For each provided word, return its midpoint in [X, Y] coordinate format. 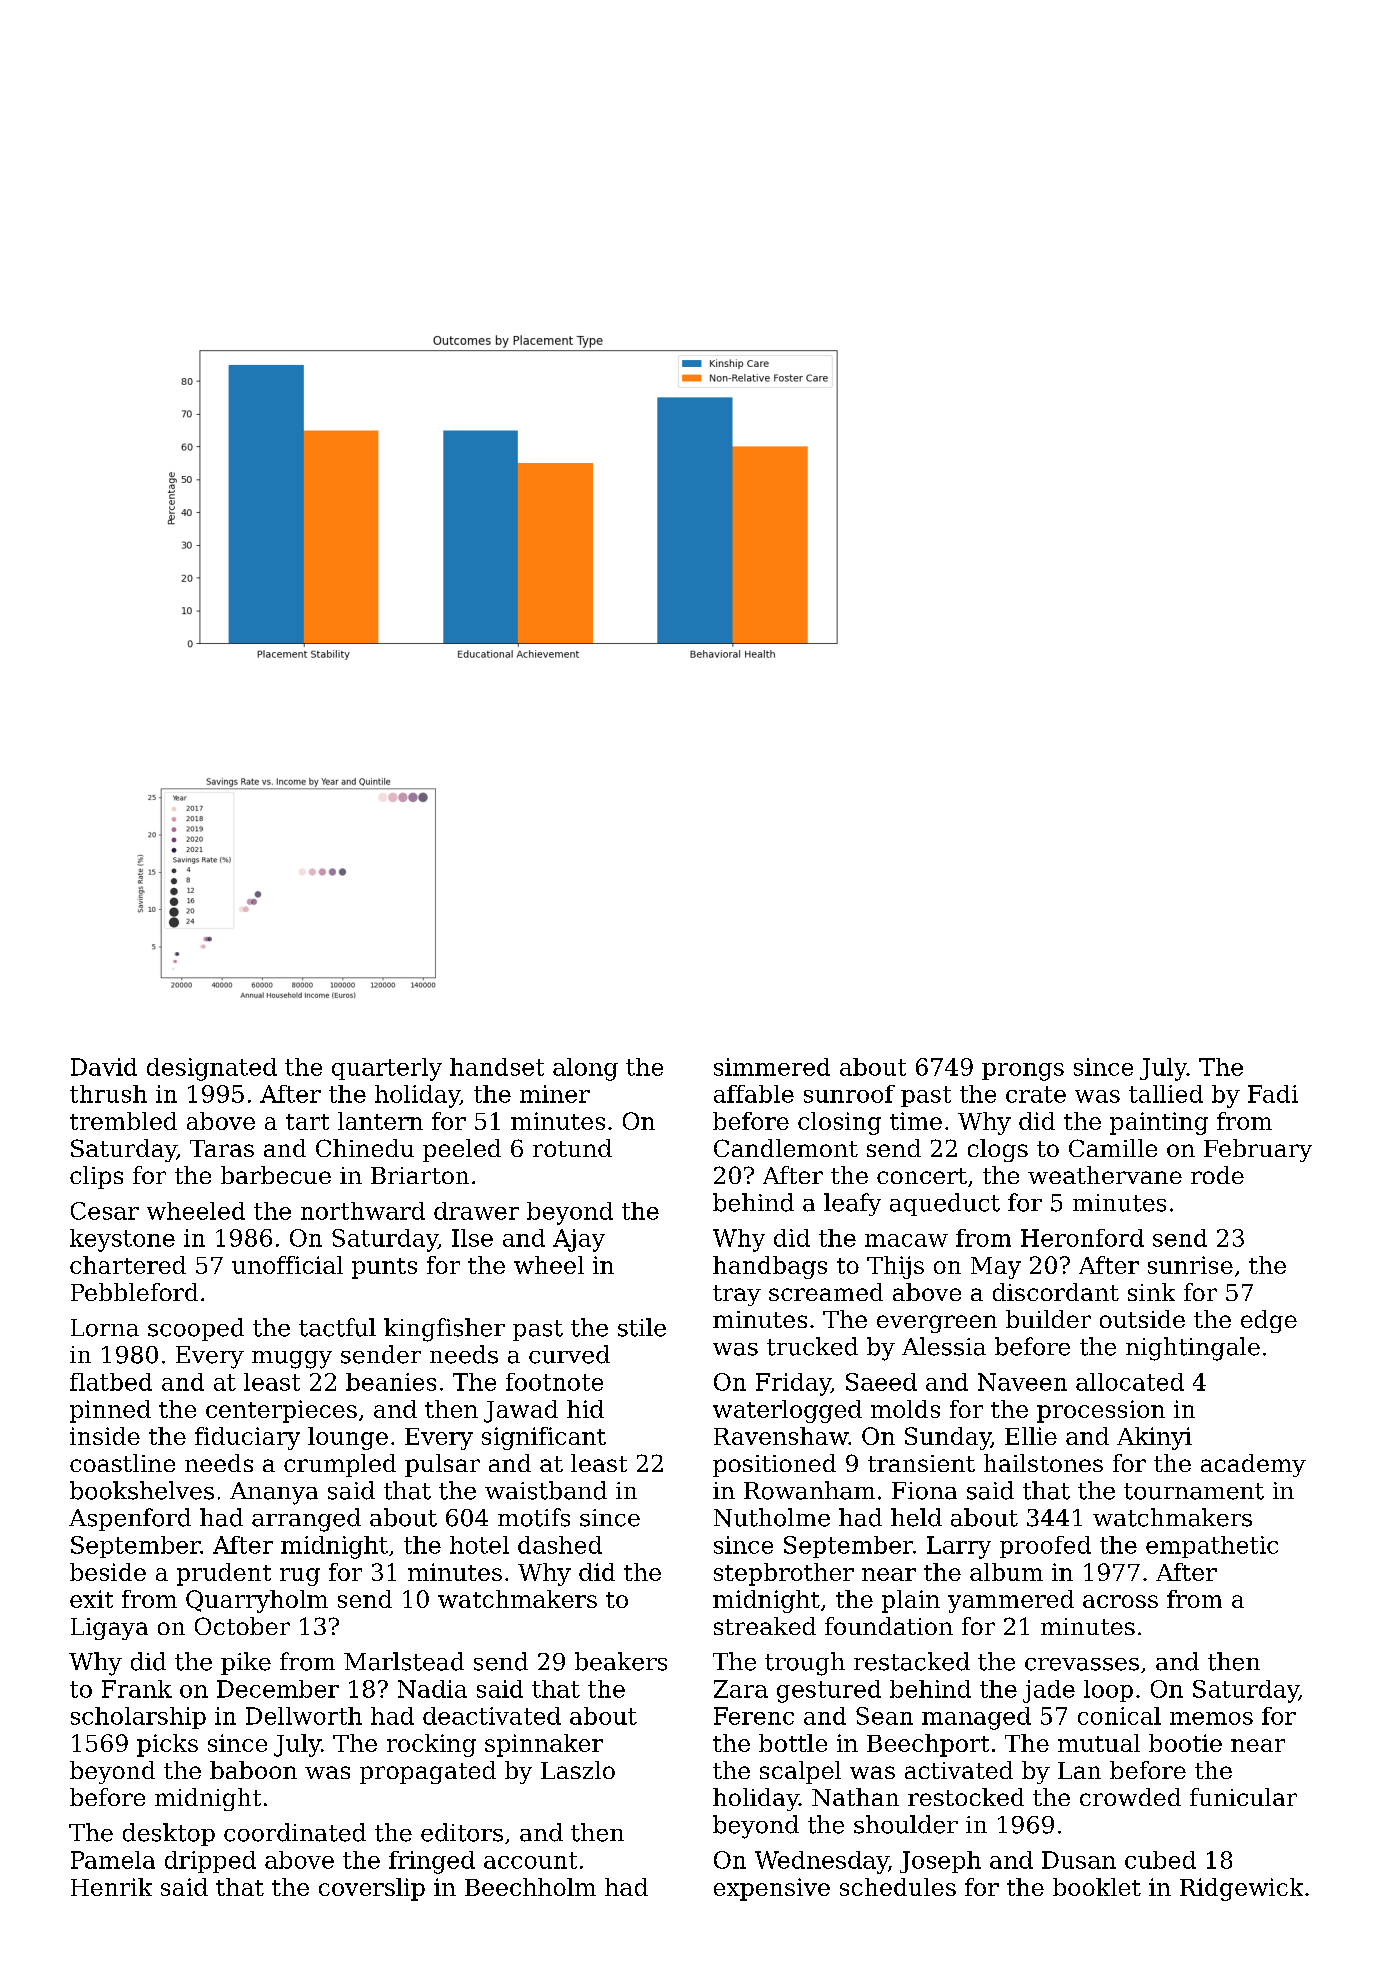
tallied [1166, 1094]
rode [1217, 1175]
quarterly [387, 1069]
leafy [852, 1204]
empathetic [1212, 1547]
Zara [741, 1689]
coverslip [372, 1889]
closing [839, 1123]
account [530, 1860]
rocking [431, 1745]
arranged [306, 1520]
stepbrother [784, 1574]
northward [363, 1211]
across [1120, 1601]
